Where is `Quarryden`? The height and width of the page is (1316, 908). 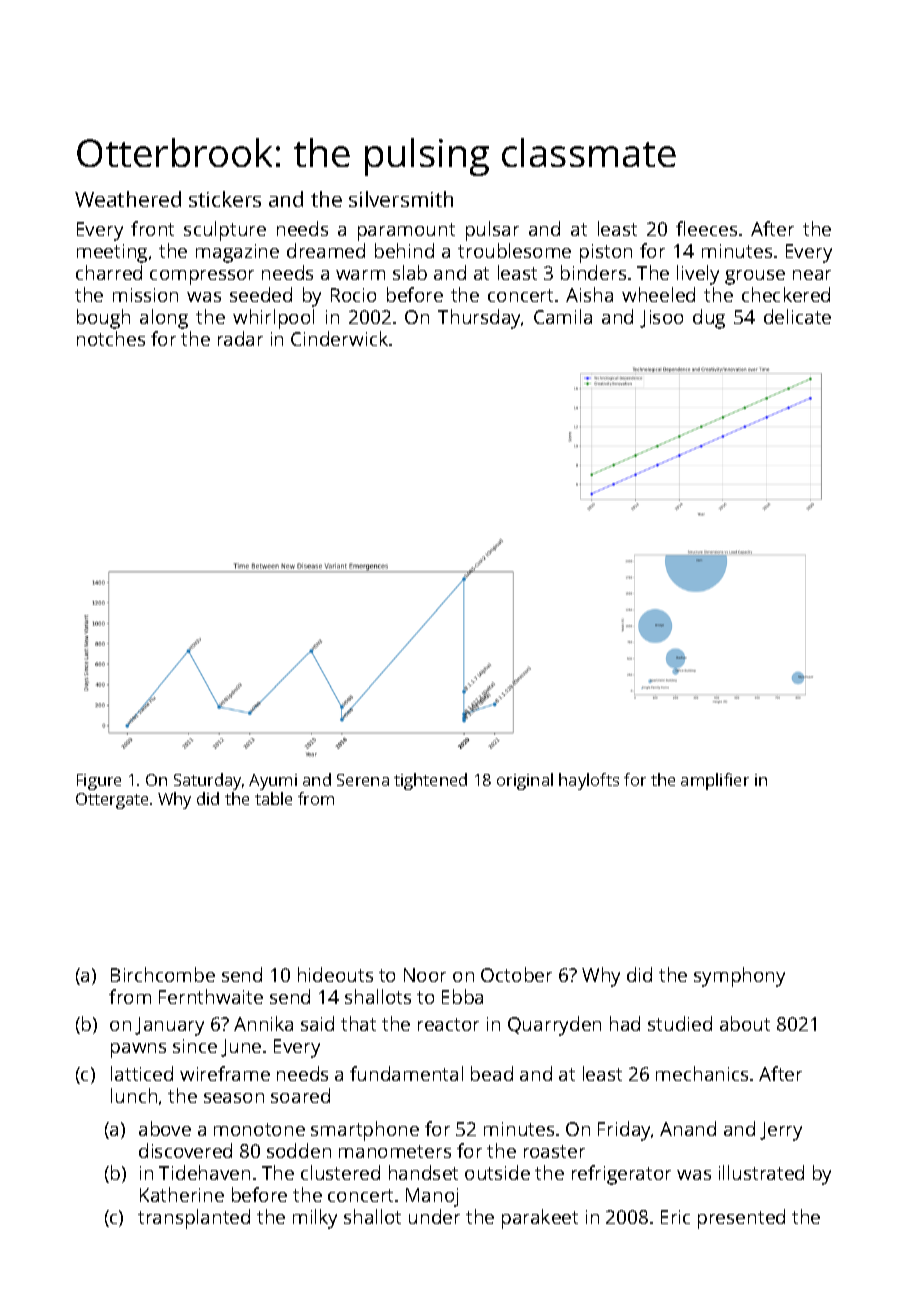
Quarryden is located at coordinates (554, 1026).
